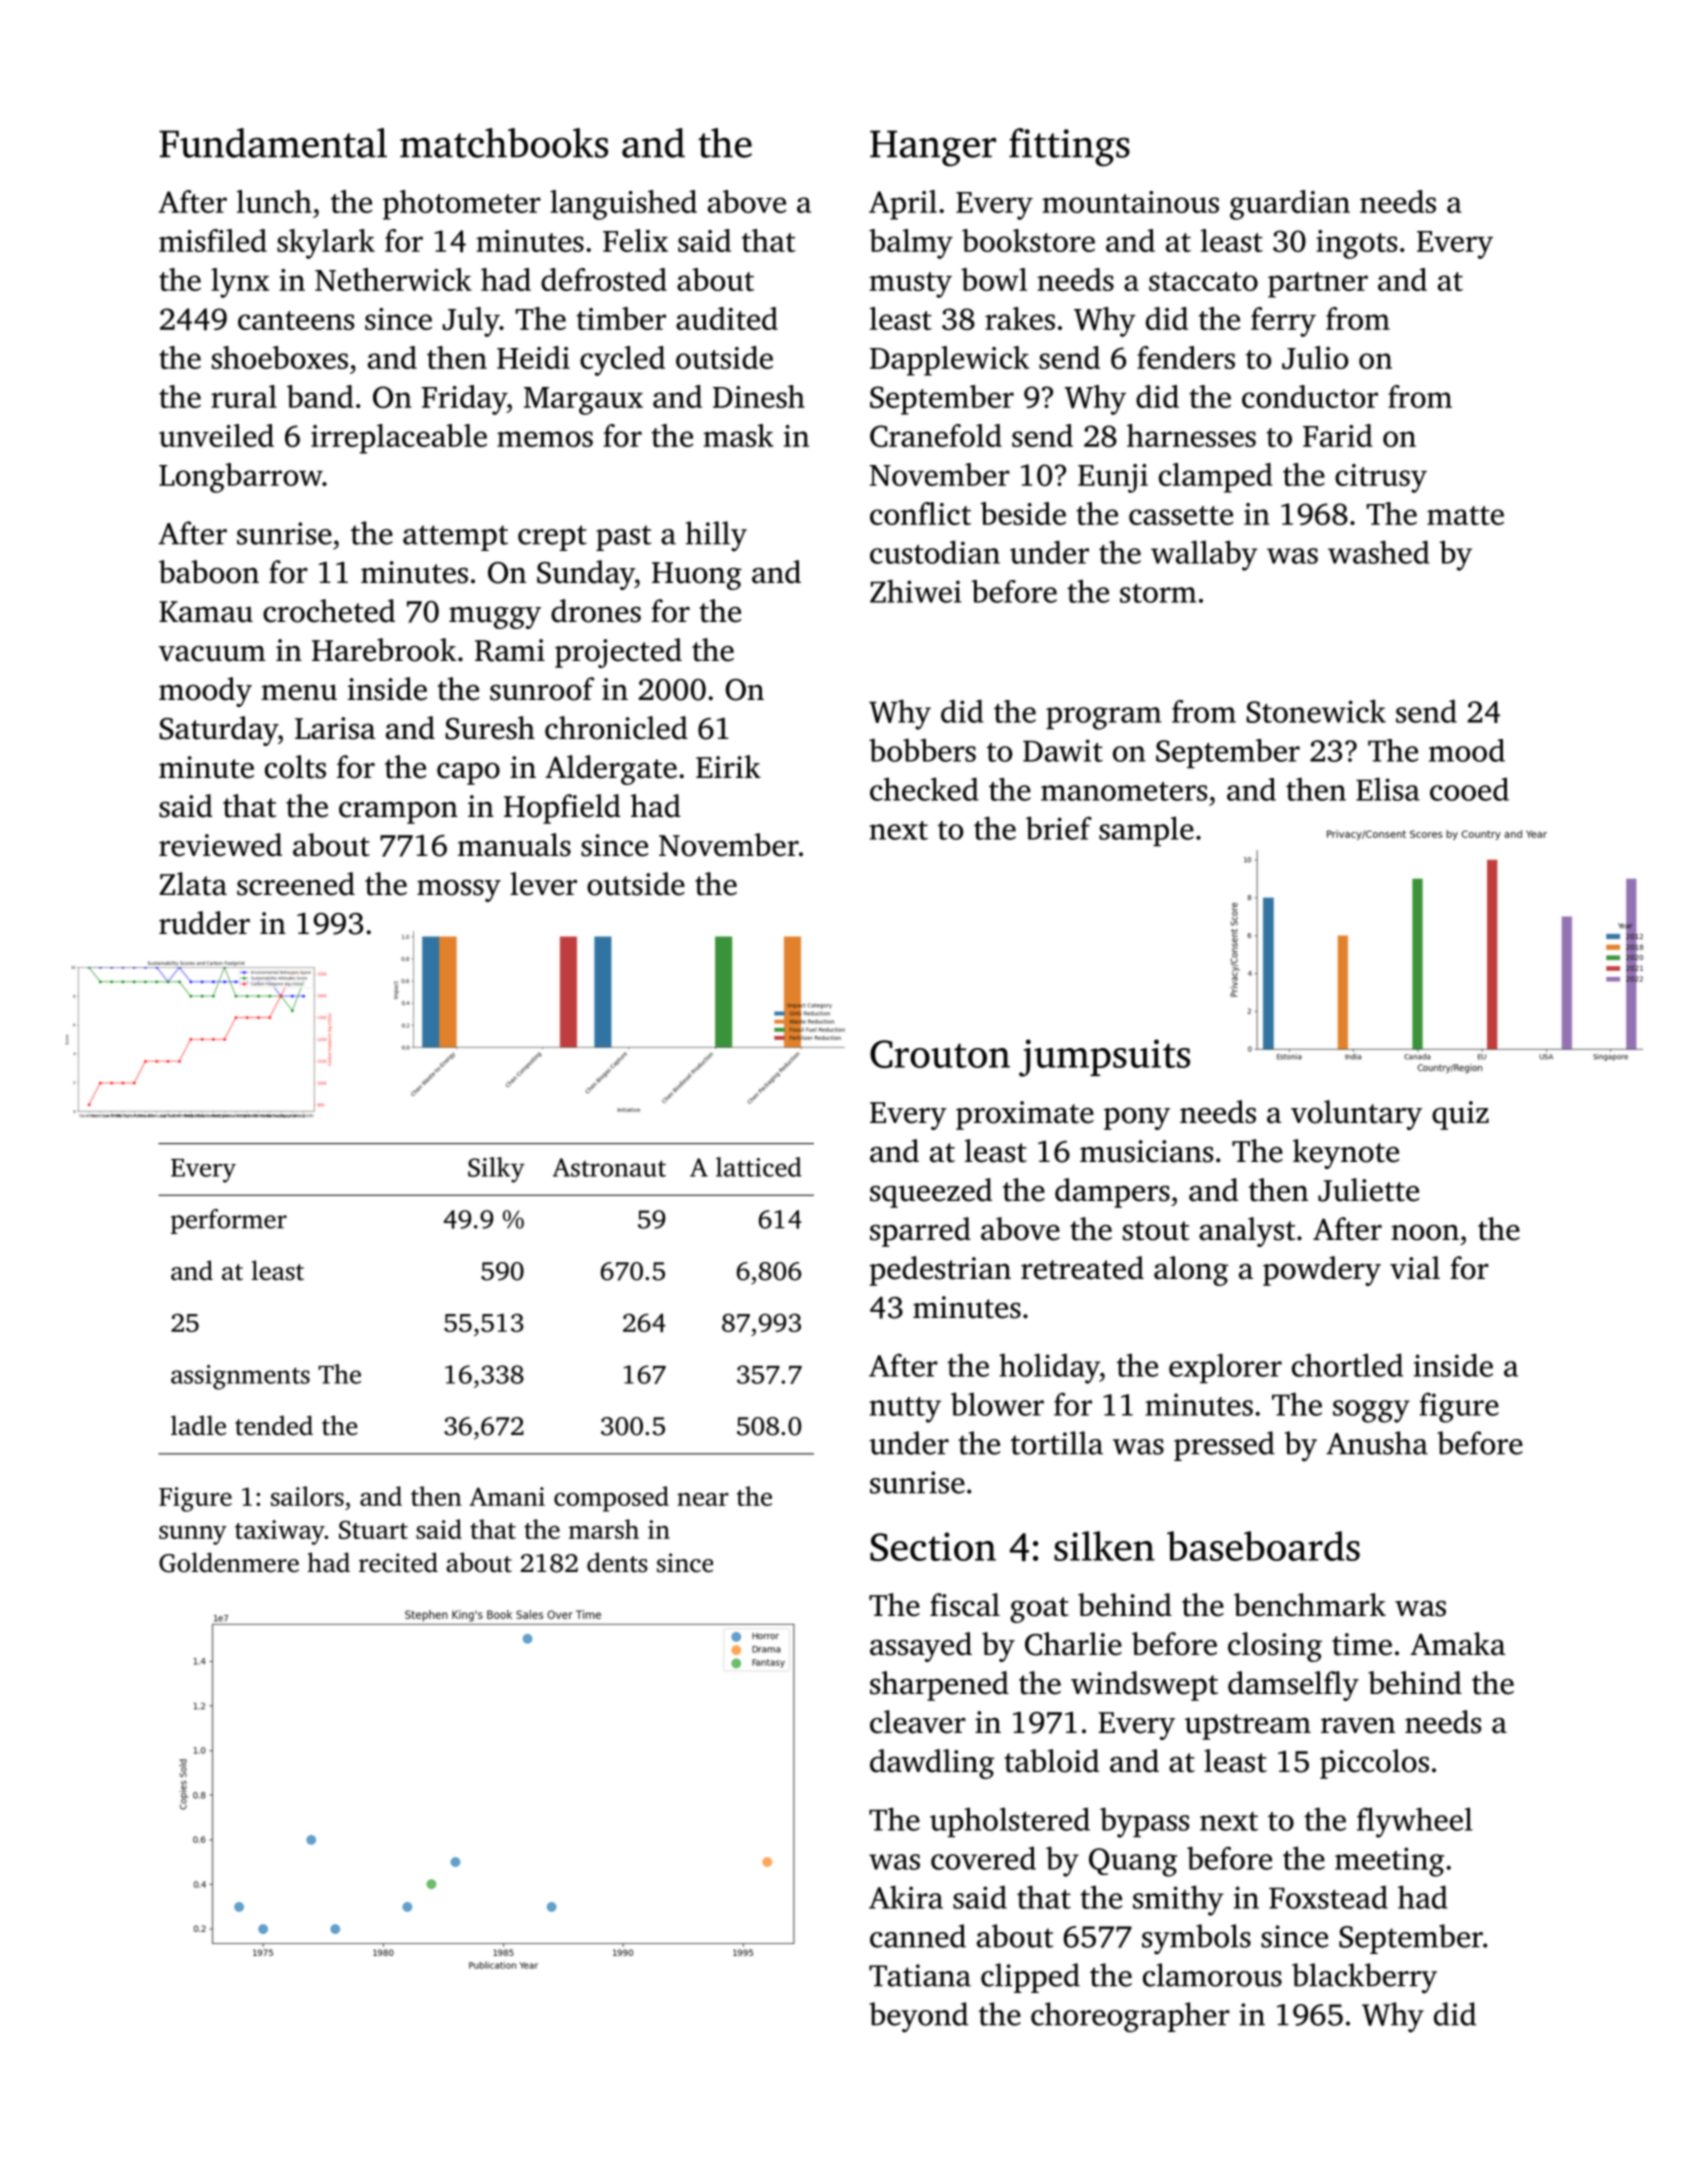 The height and width of the image is (2178, 1683). I want to click on mountainous, so click(1130, 202).
